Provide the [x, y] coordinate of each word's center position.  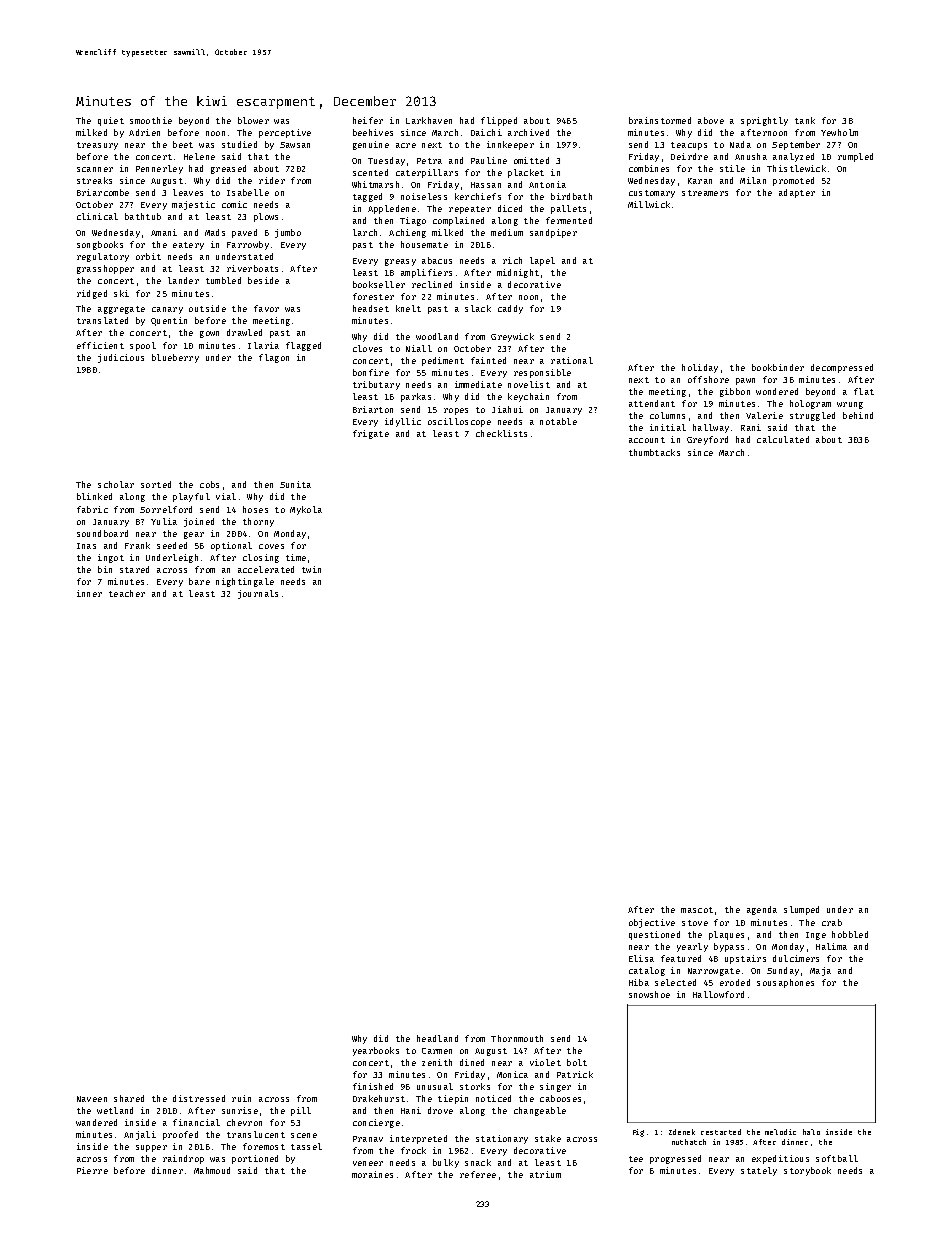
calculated [783, 439]
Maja [820, 971]
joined [199, 522]
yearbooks [376, 1051]
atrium [545, 1174]
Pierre [92, 1170]
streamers [705, 193]
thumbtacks [654, 452]
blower [253, 120]
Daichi [486, 132]
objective [652, 923]
